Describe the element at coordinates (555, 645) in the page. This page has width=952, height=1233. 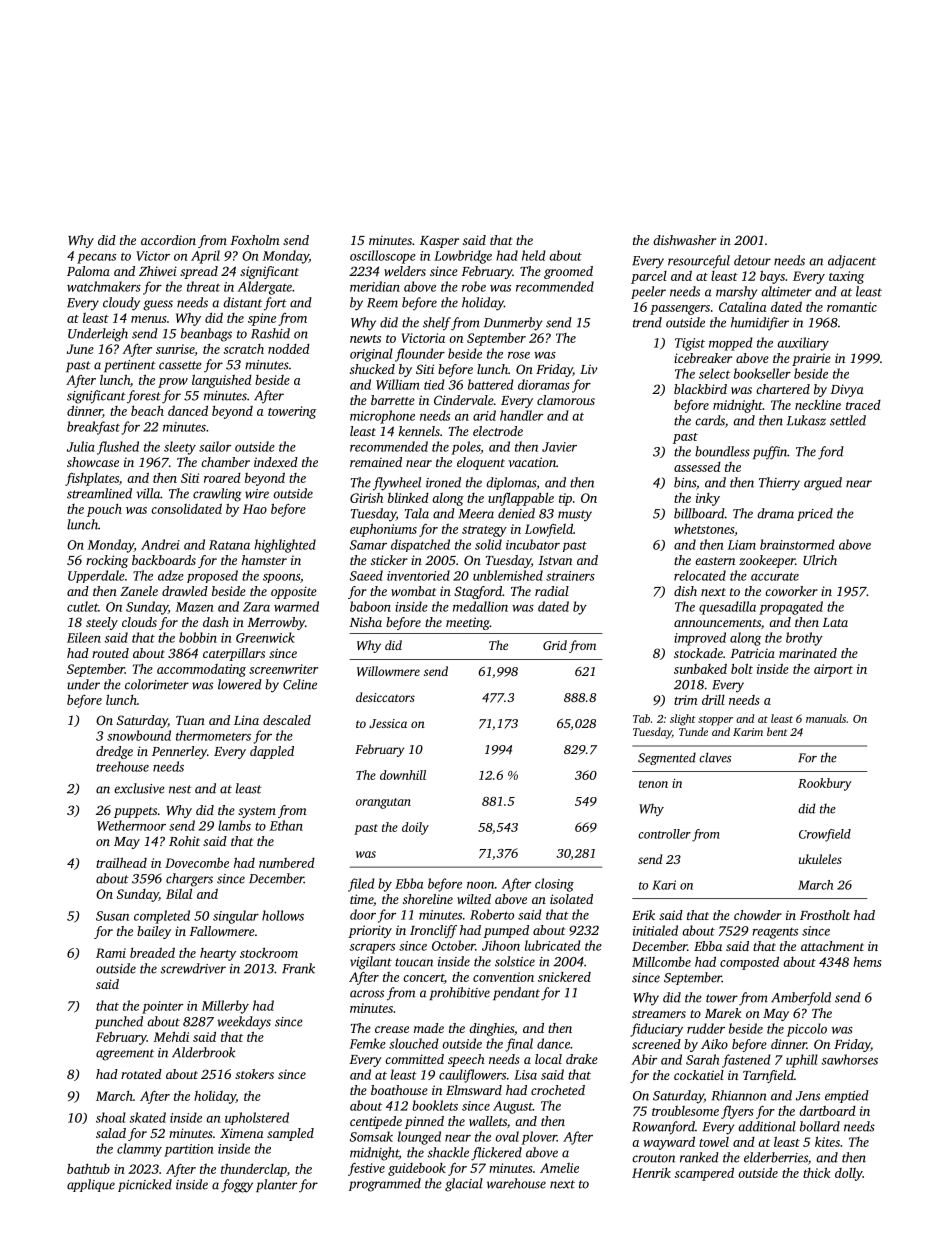
I see `Grid` at that location.
